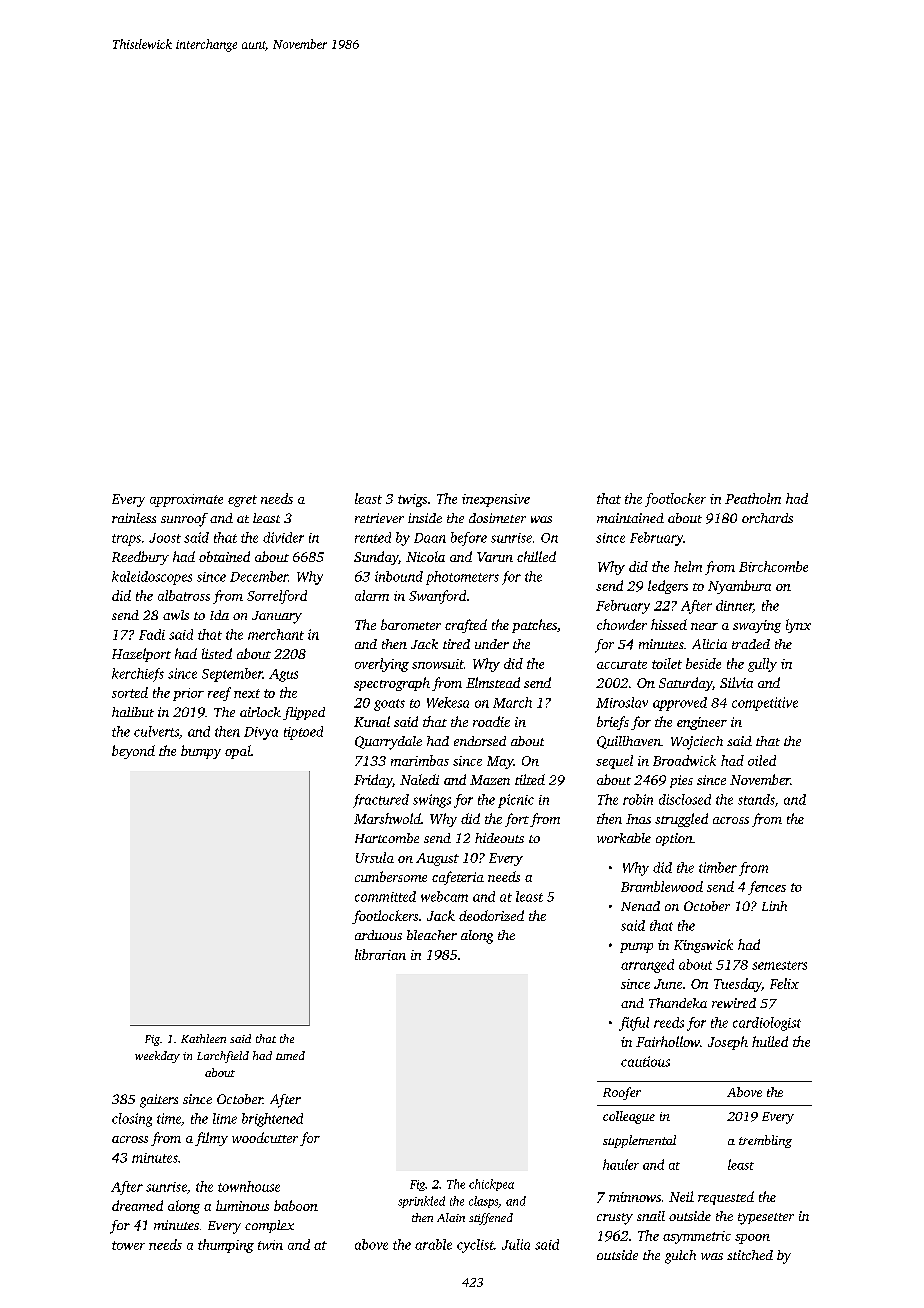 The width and height of the screenshot is (924, 1308). Describe the element at coordinates (491, 1185) in the screenshot. I see `chickpea` at that location.
